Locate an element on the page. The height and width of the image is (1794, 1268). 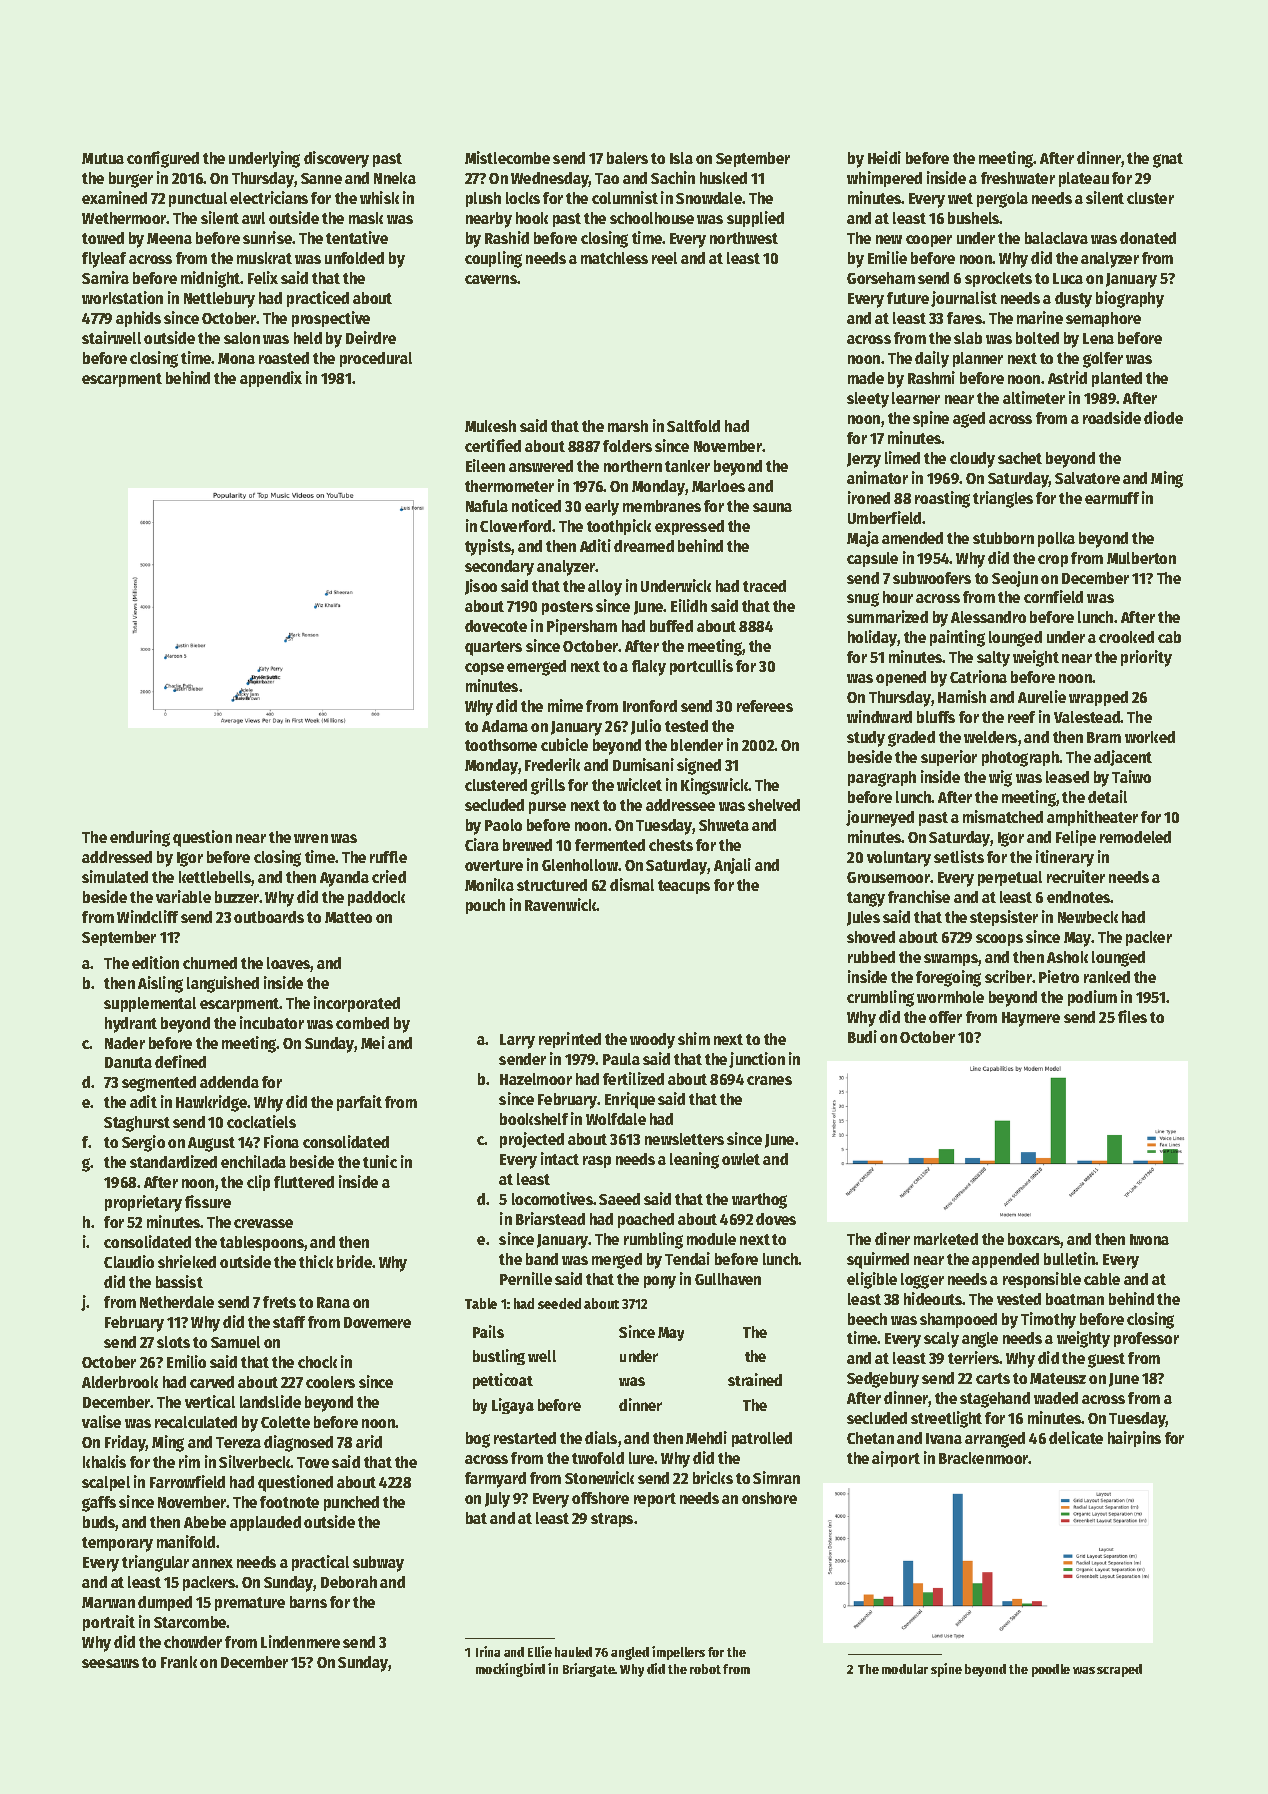
mockingbird is located at coordinates (510, 1670).
